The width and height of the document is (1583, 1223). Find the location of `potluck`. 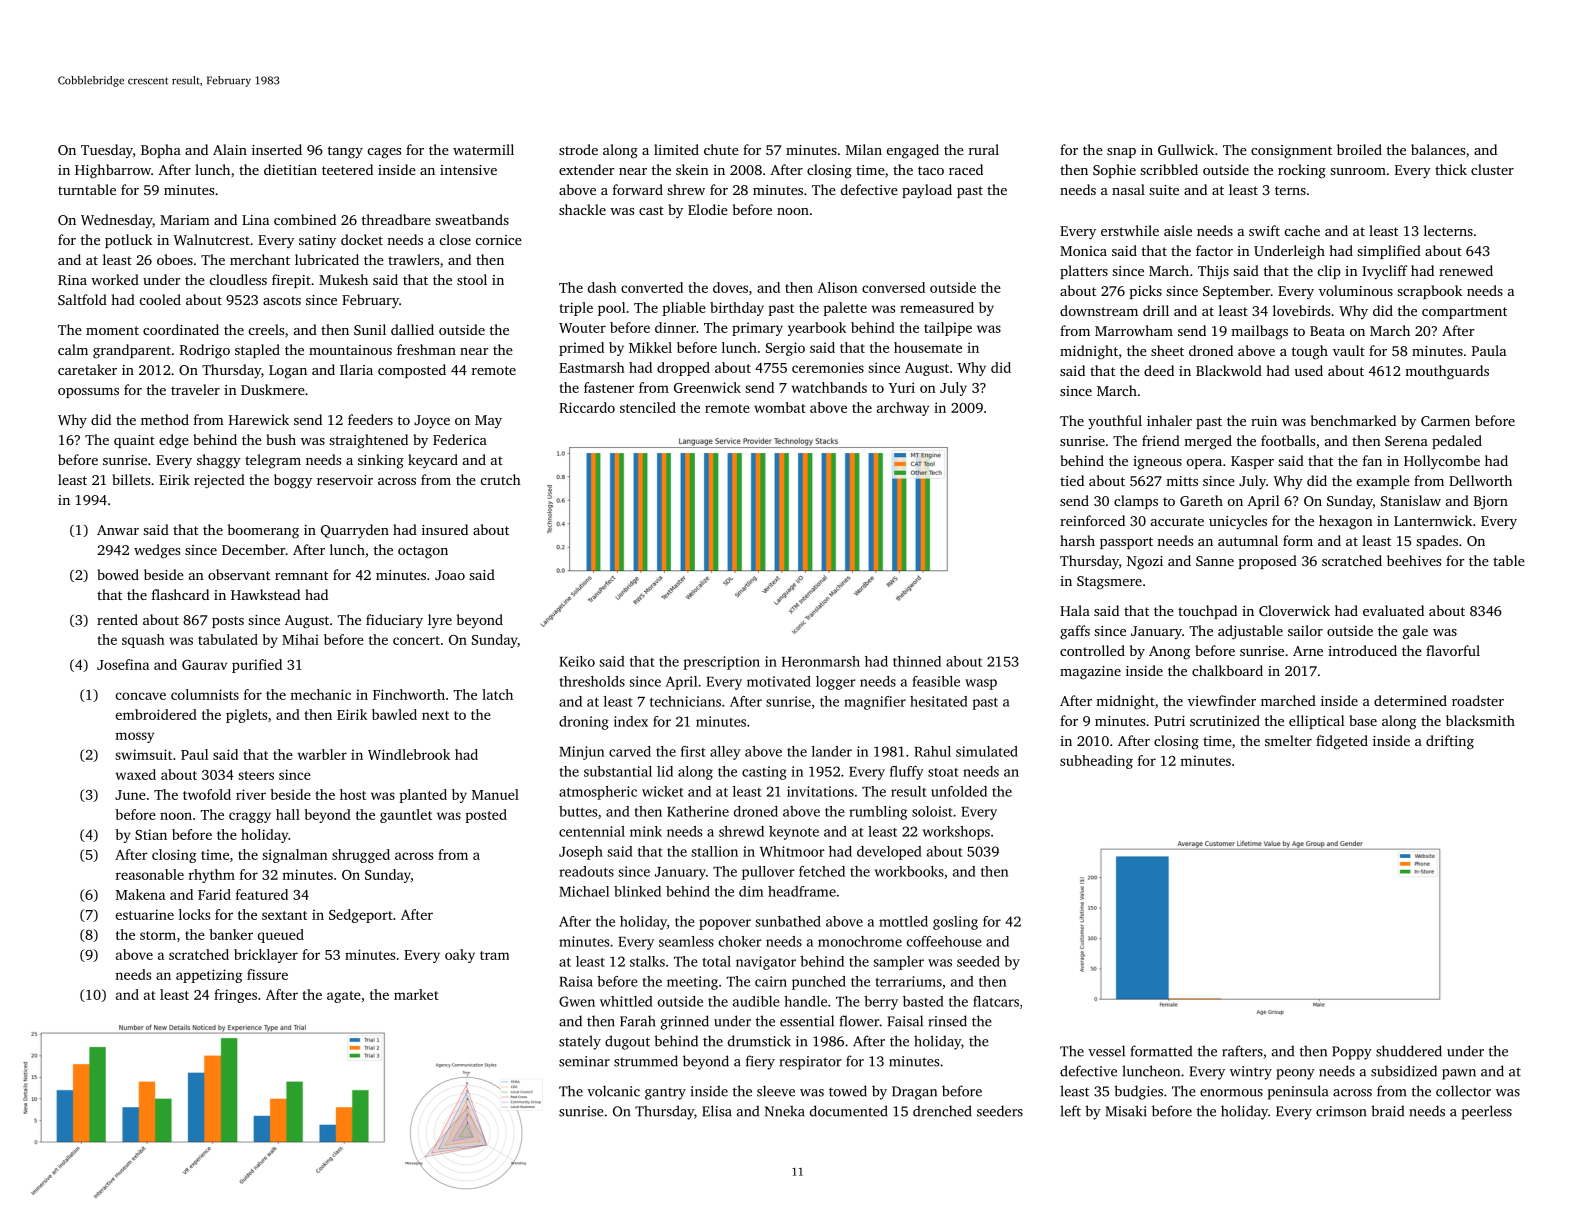

potluck is located at coordinates (128, 241).
